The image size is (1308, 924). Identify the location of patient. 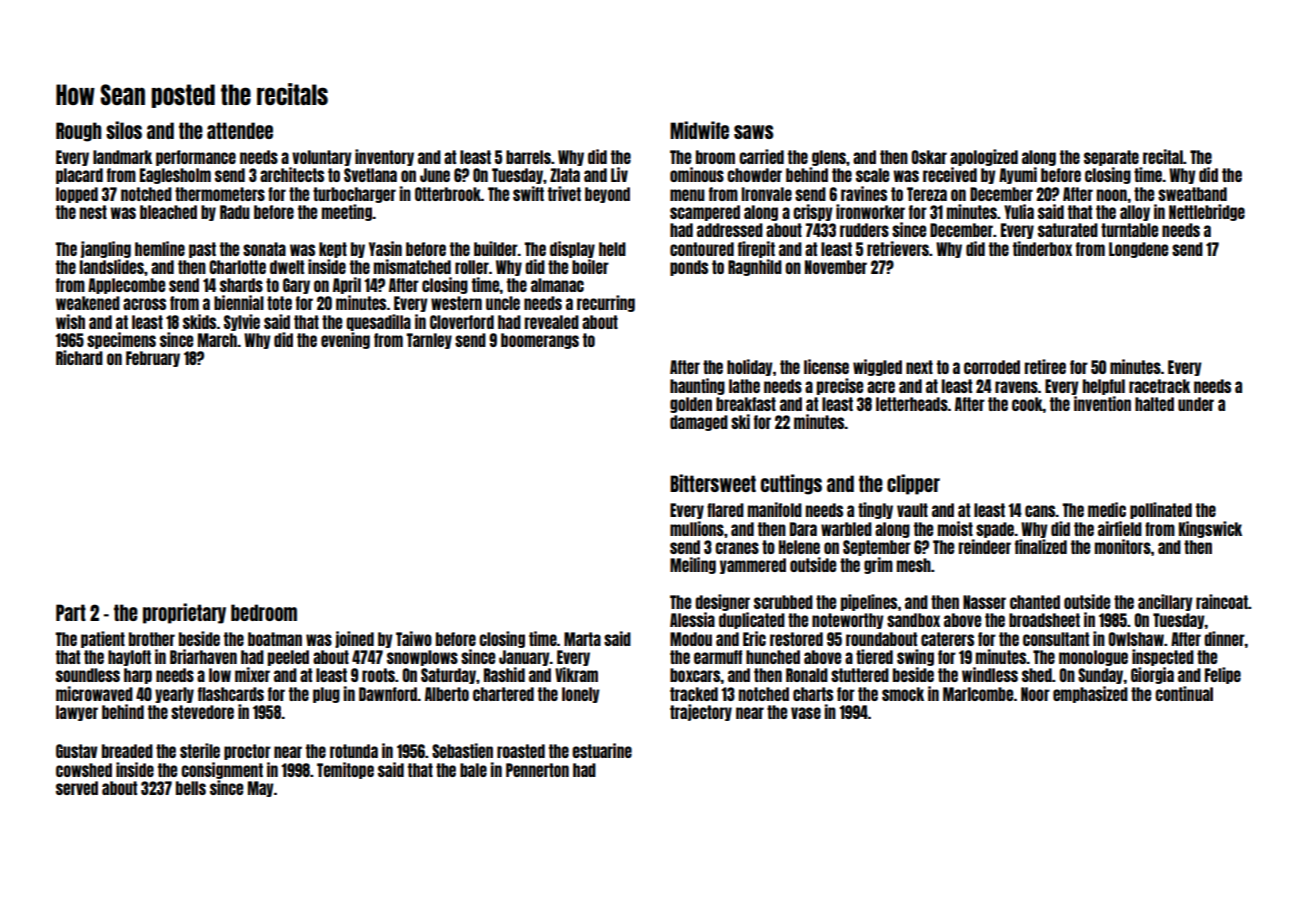
(103, 639).
